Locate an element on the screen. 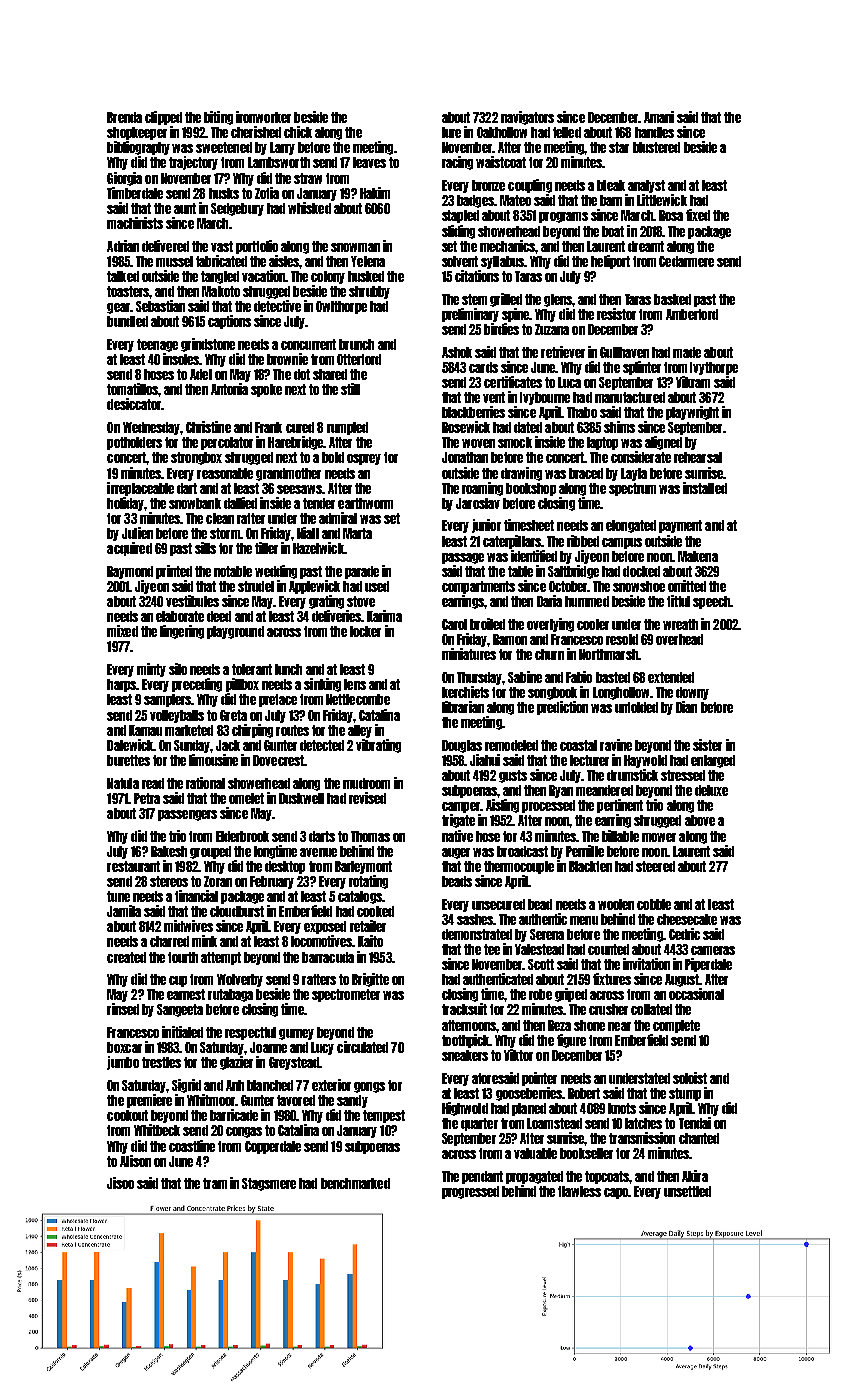  lure is located at coordinates (451, 132).
